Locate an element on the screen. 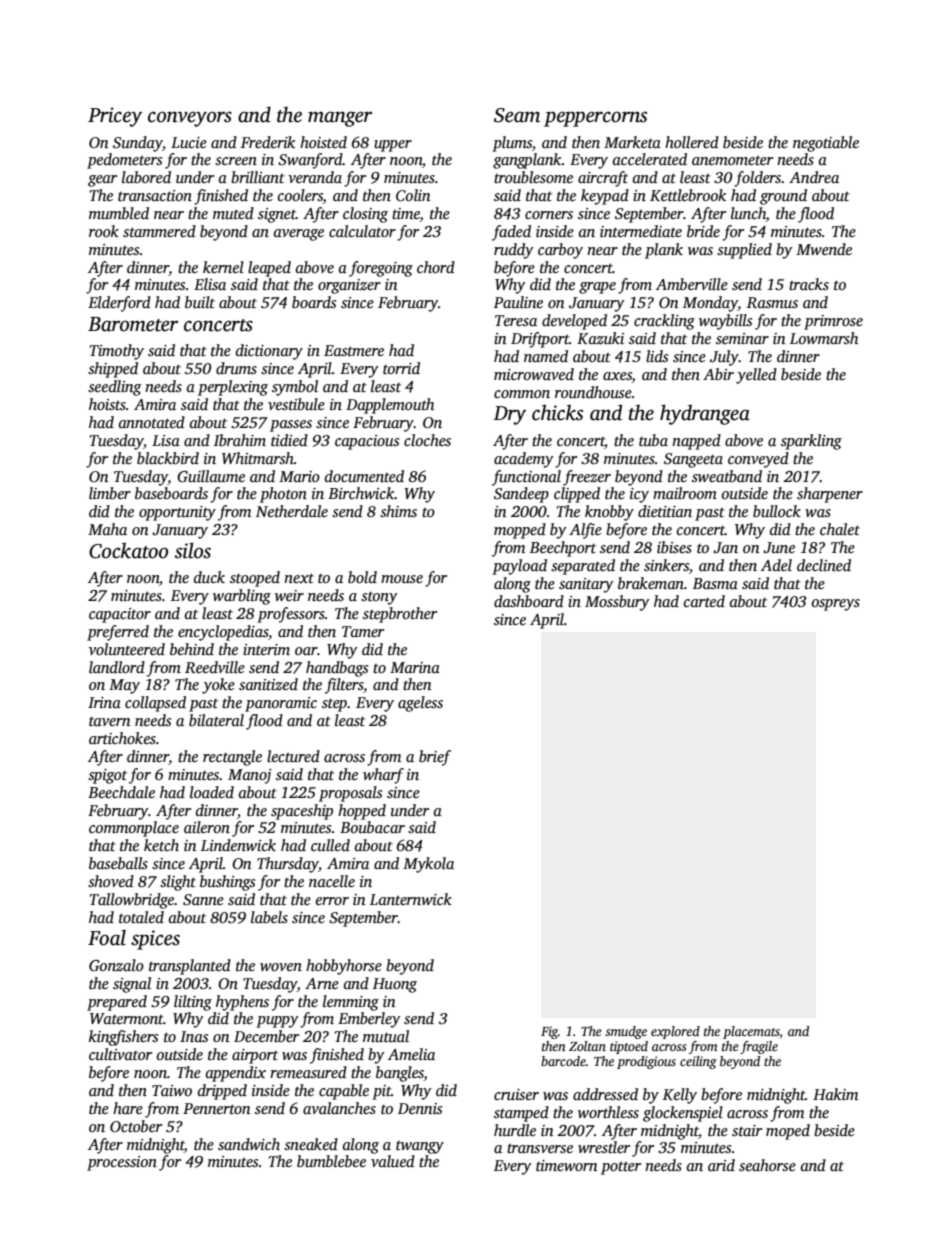  warbling is located at coordinates (242, 597).
